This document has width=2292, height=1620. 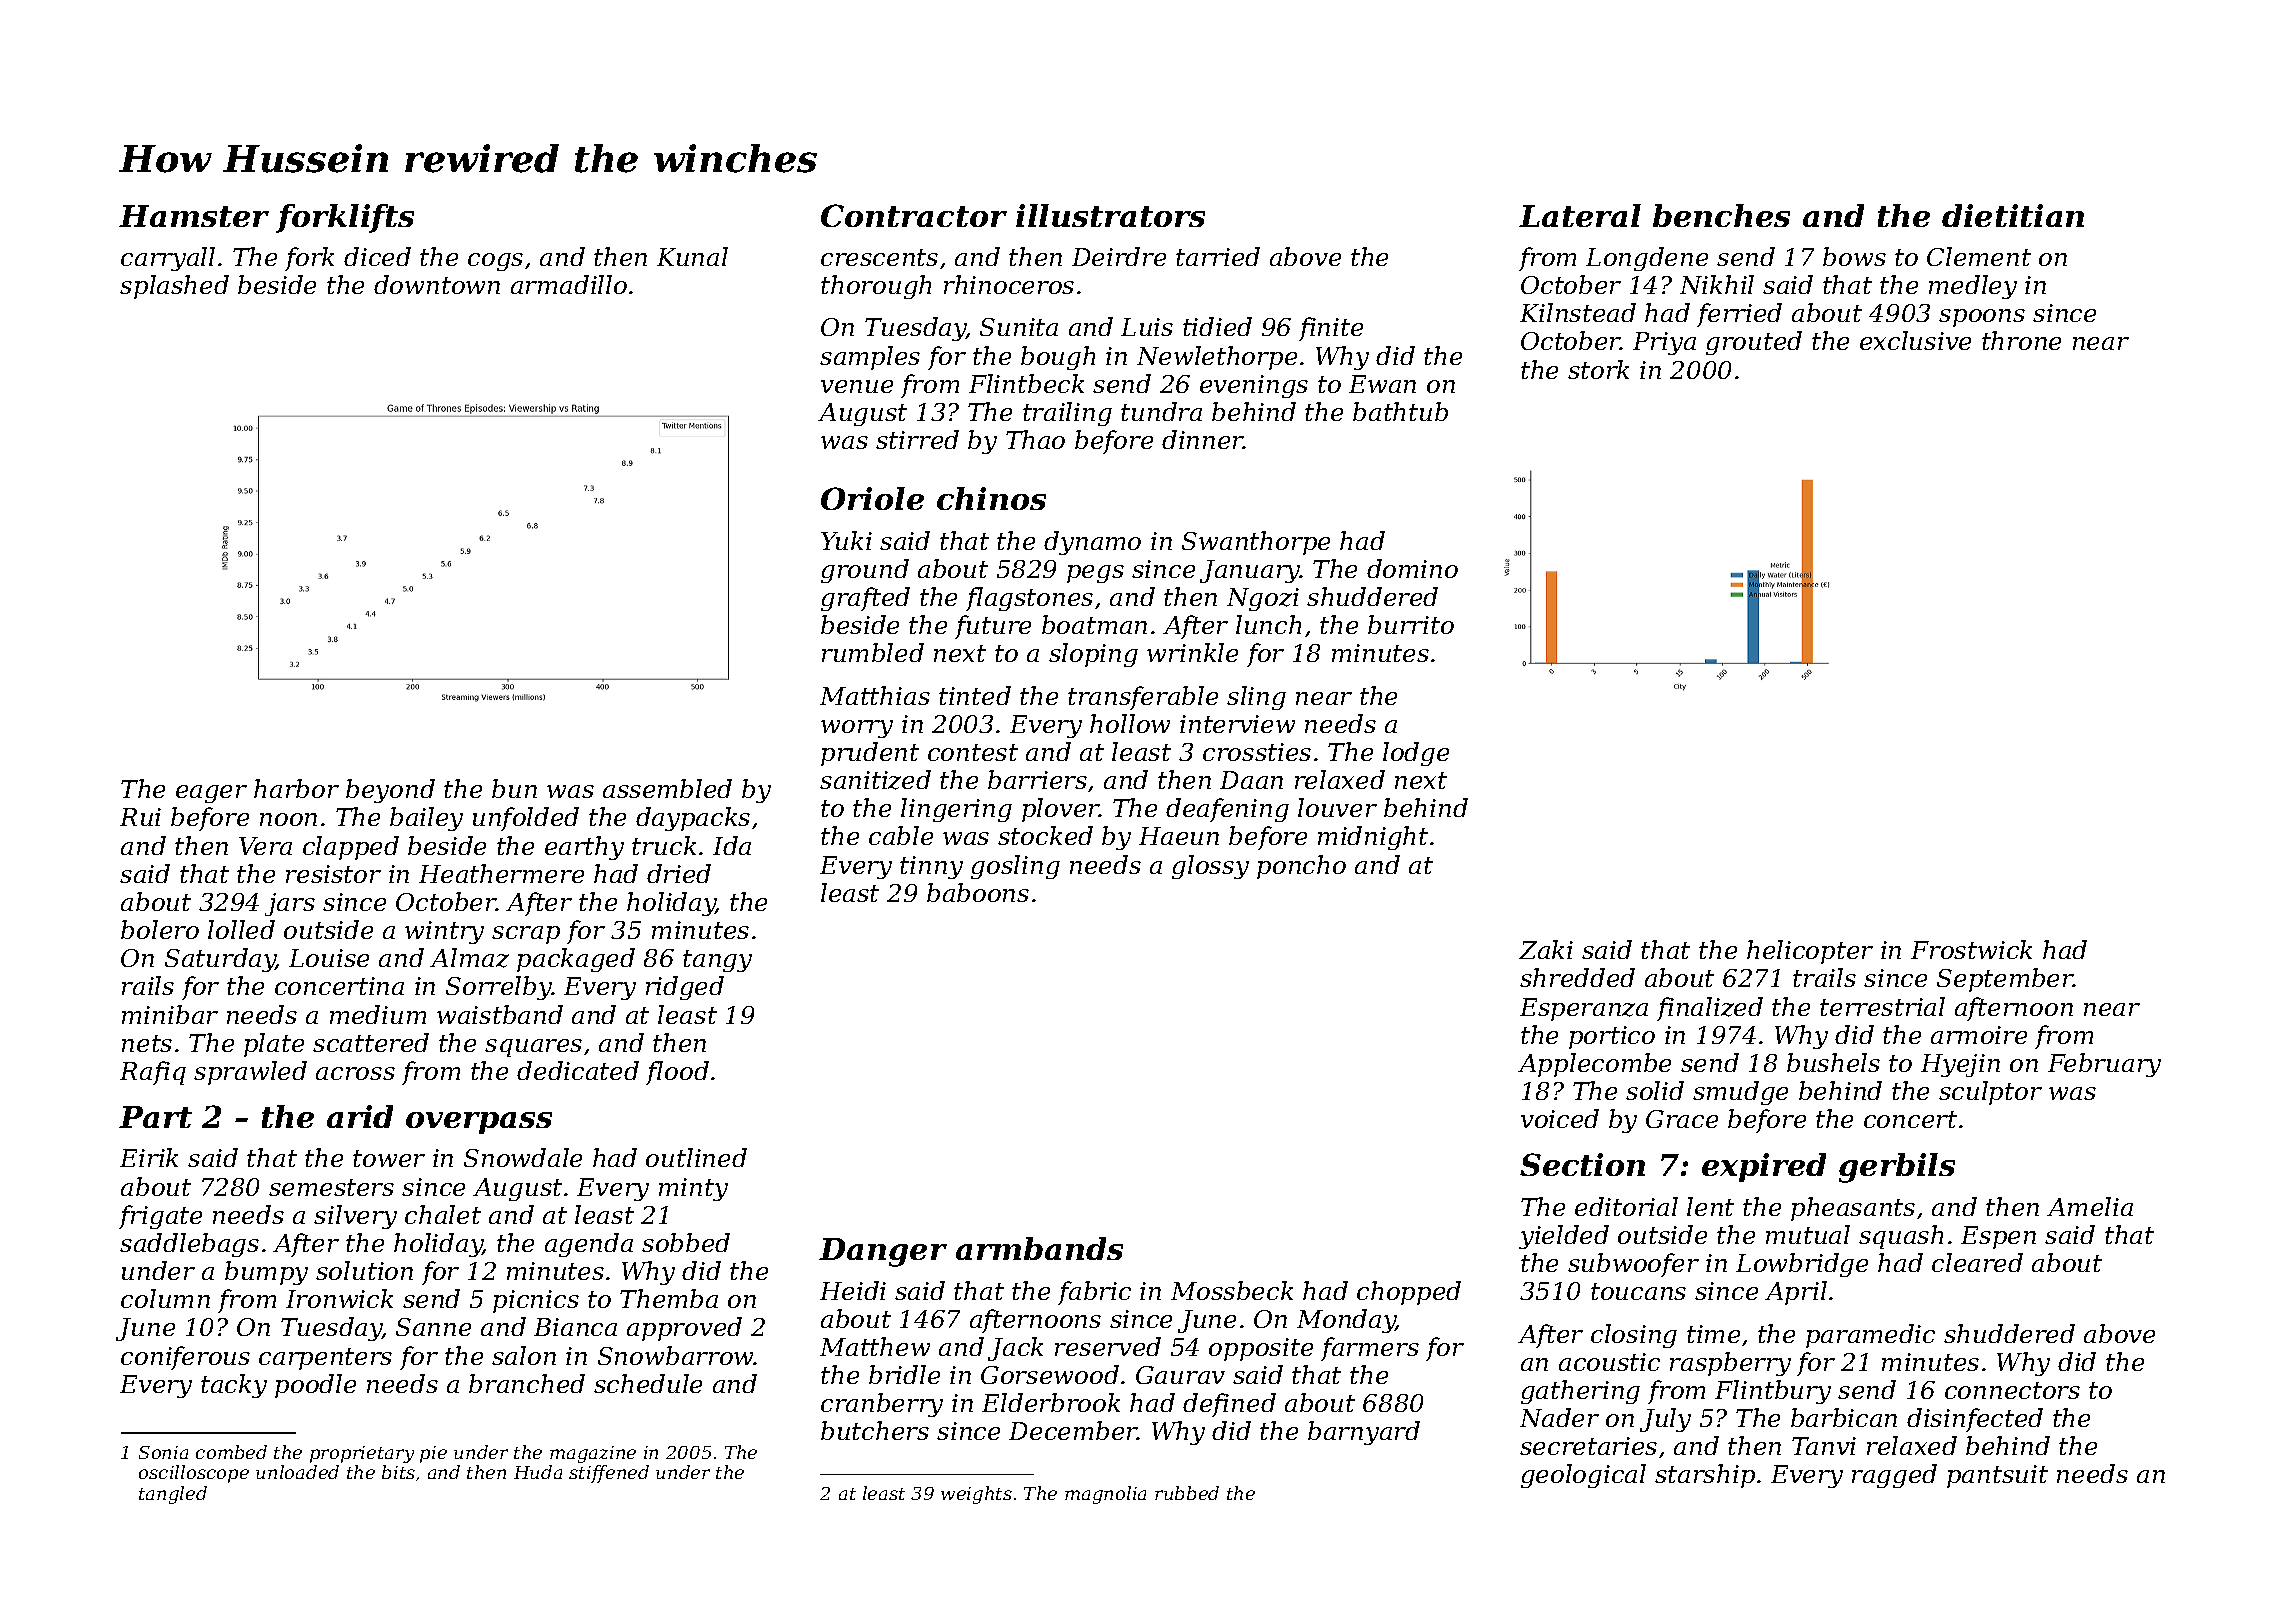 What do you see at coordinates (1218, 256) in the document?
I see `tarried` at bounding box center [1218, 256].
